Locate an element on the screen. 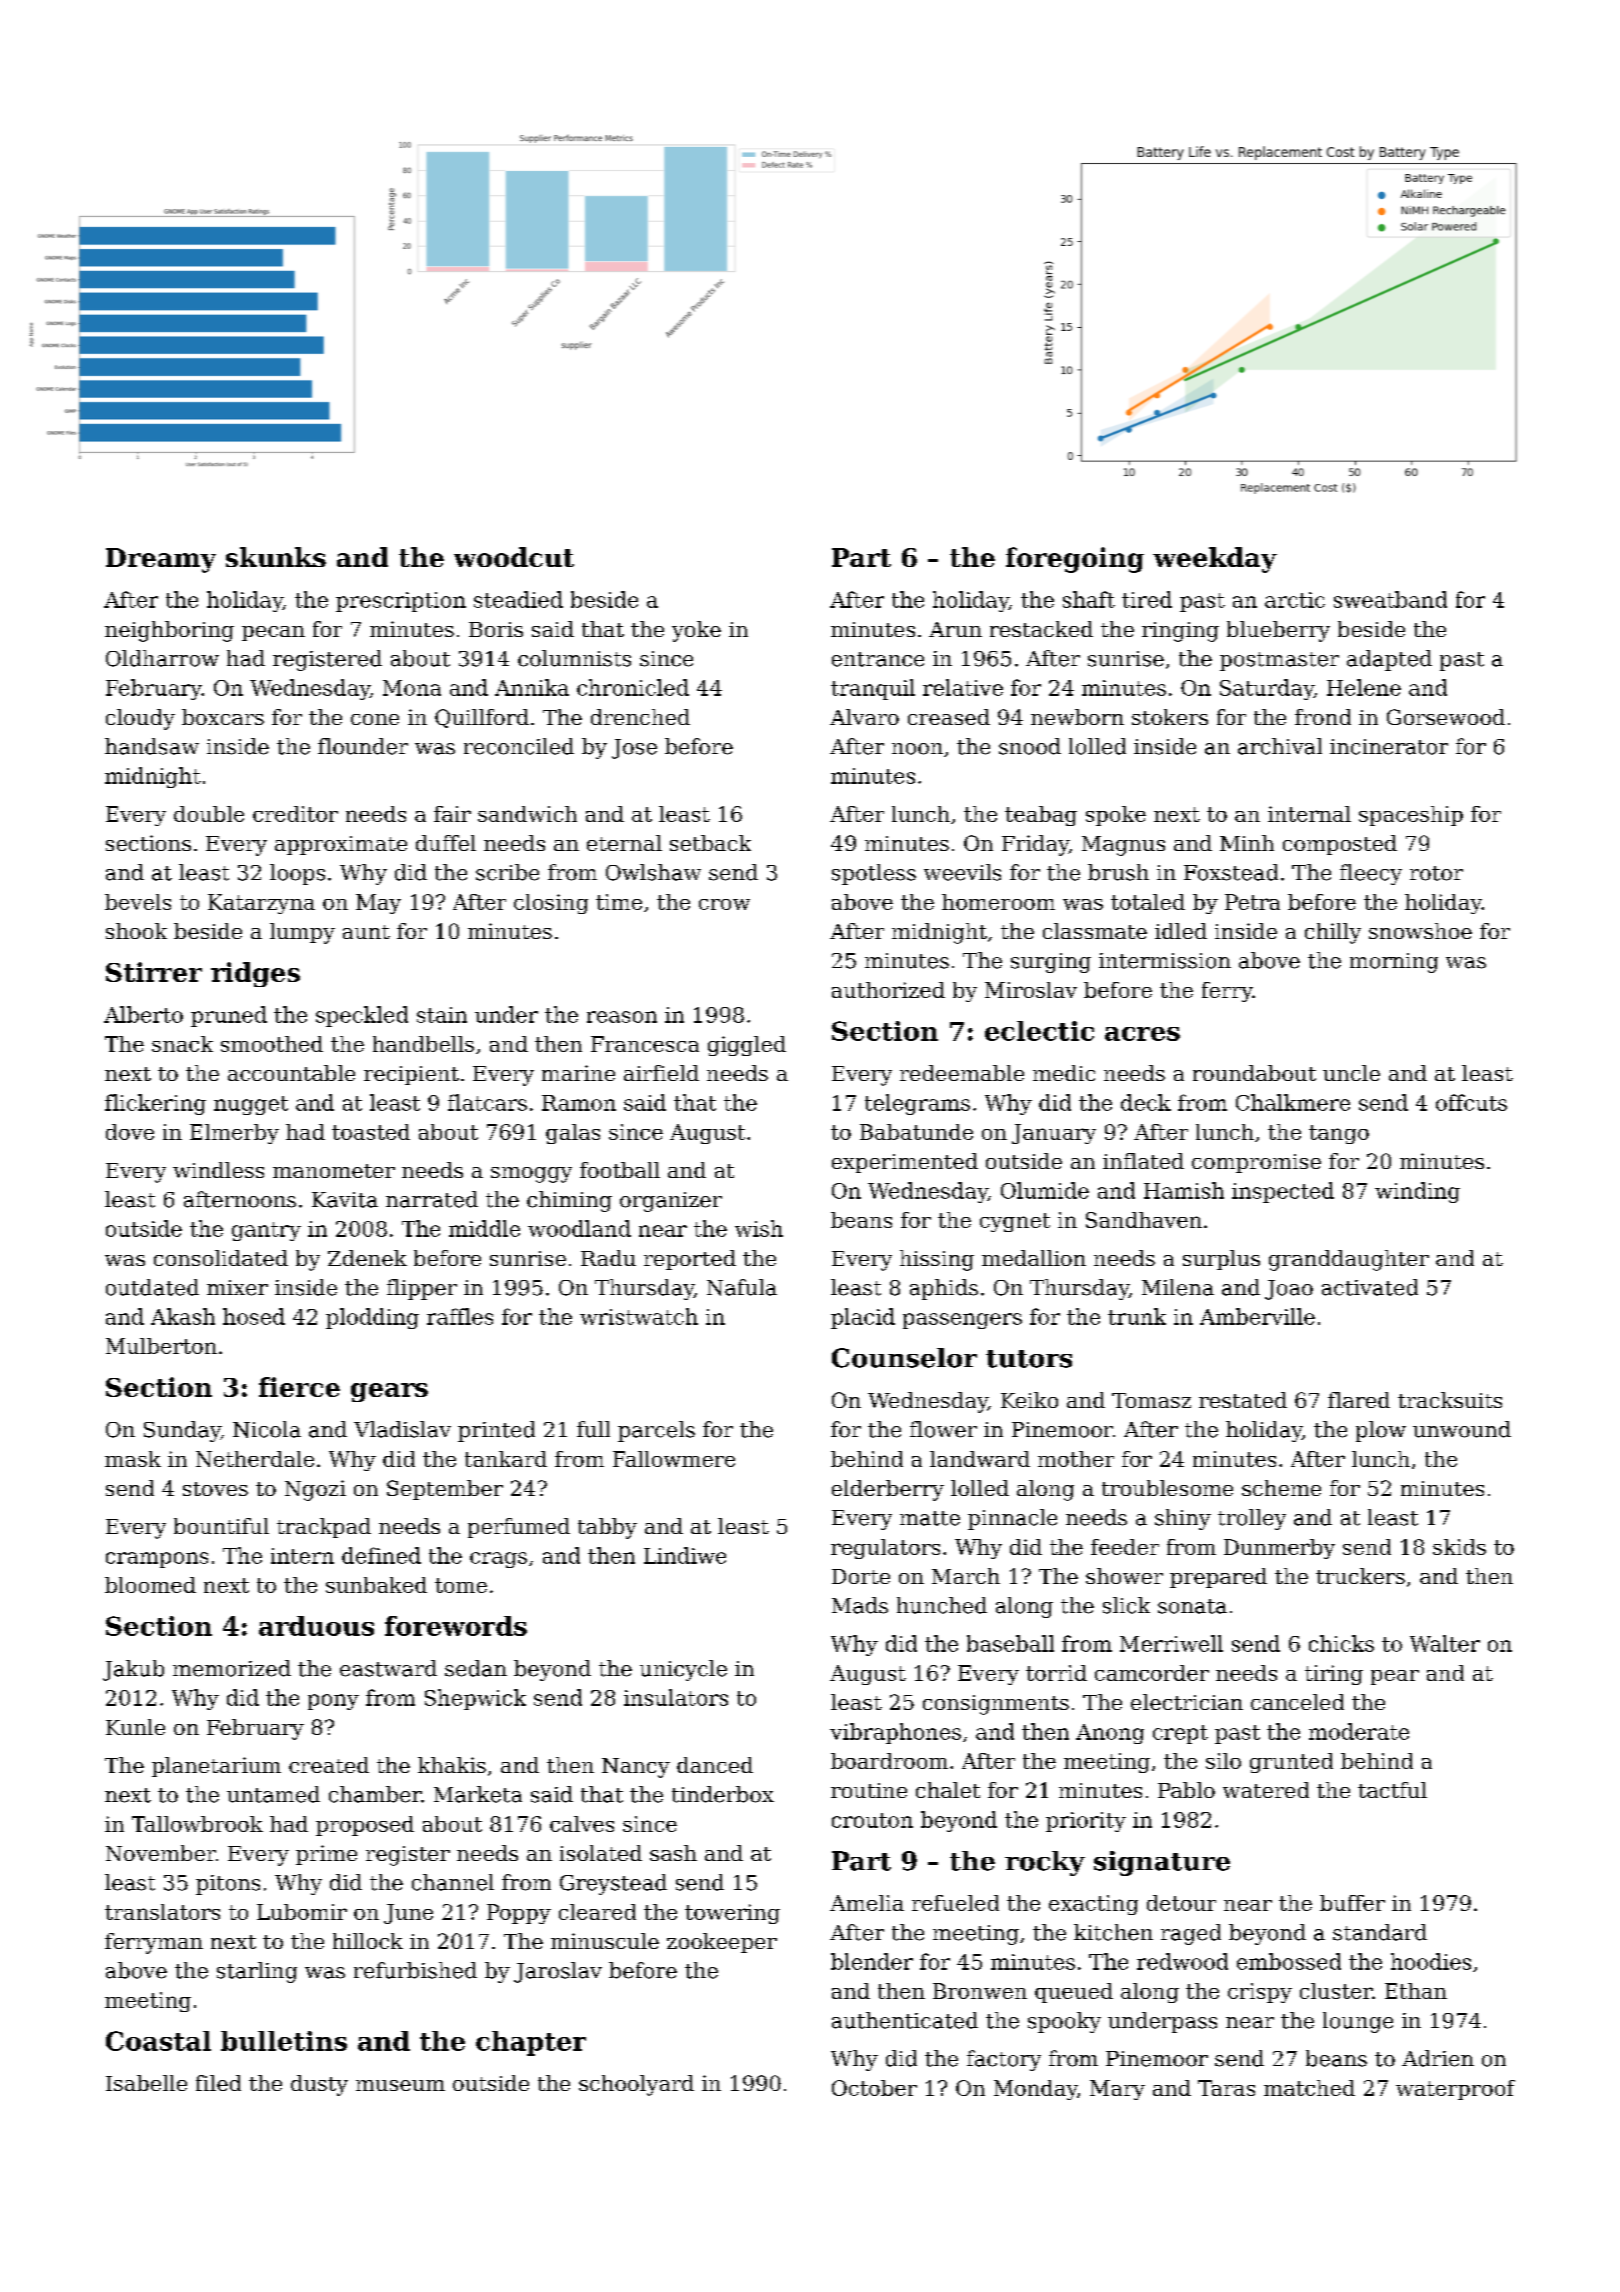 The width and height of the screenshot is (1620, 2292). translators is located at coordinates (162, 1912).
